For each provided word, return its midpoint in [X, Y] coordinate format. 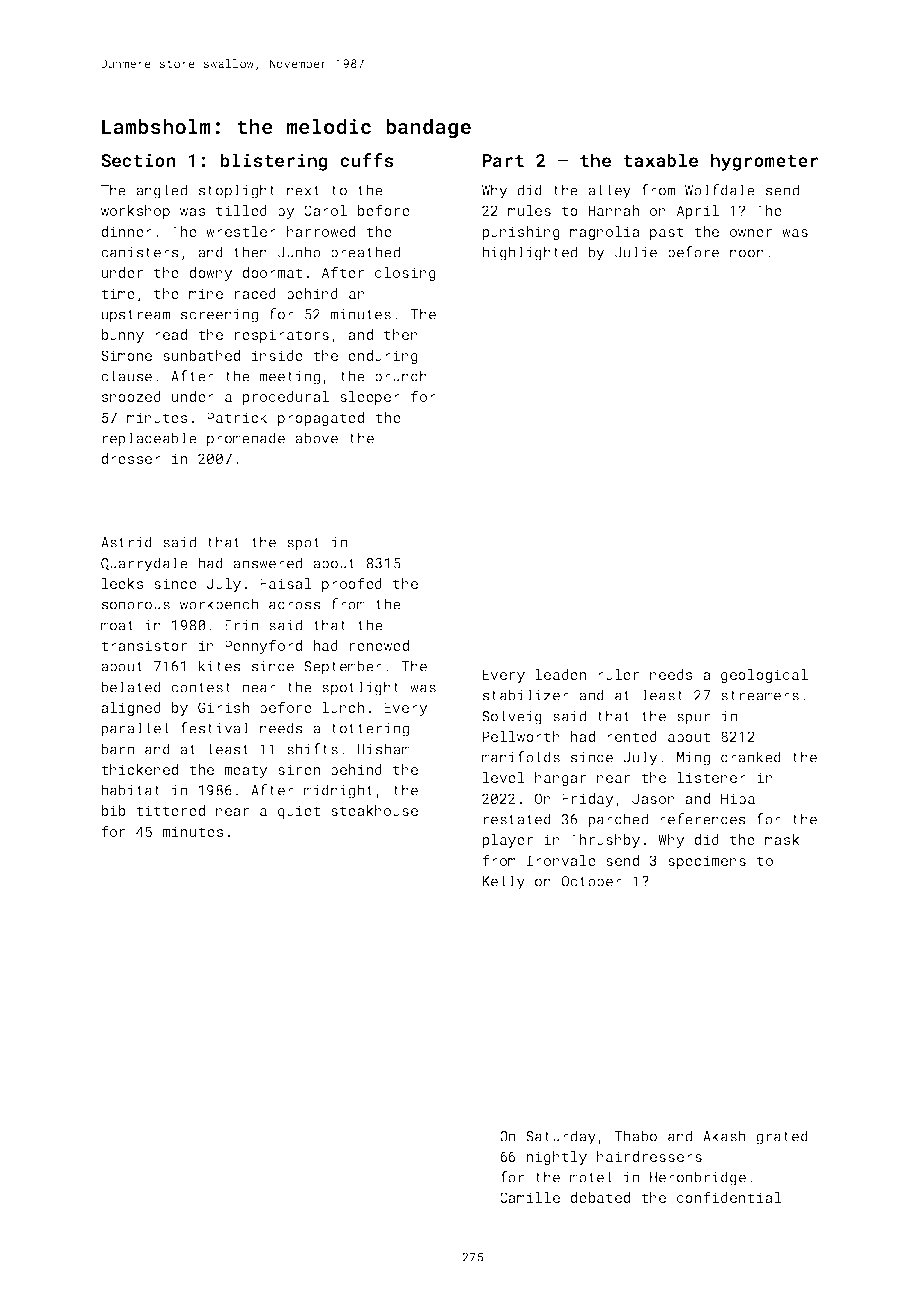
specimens [707, 862]
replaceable [150, 439]
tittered [170, 810]
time [118, 293]
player [507, 841]
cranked [751, 757]
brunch [401, 376]
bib [114, 810]
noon [747, 253]
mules [529, 210]
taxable [660, 160]
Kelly [503, 882]
